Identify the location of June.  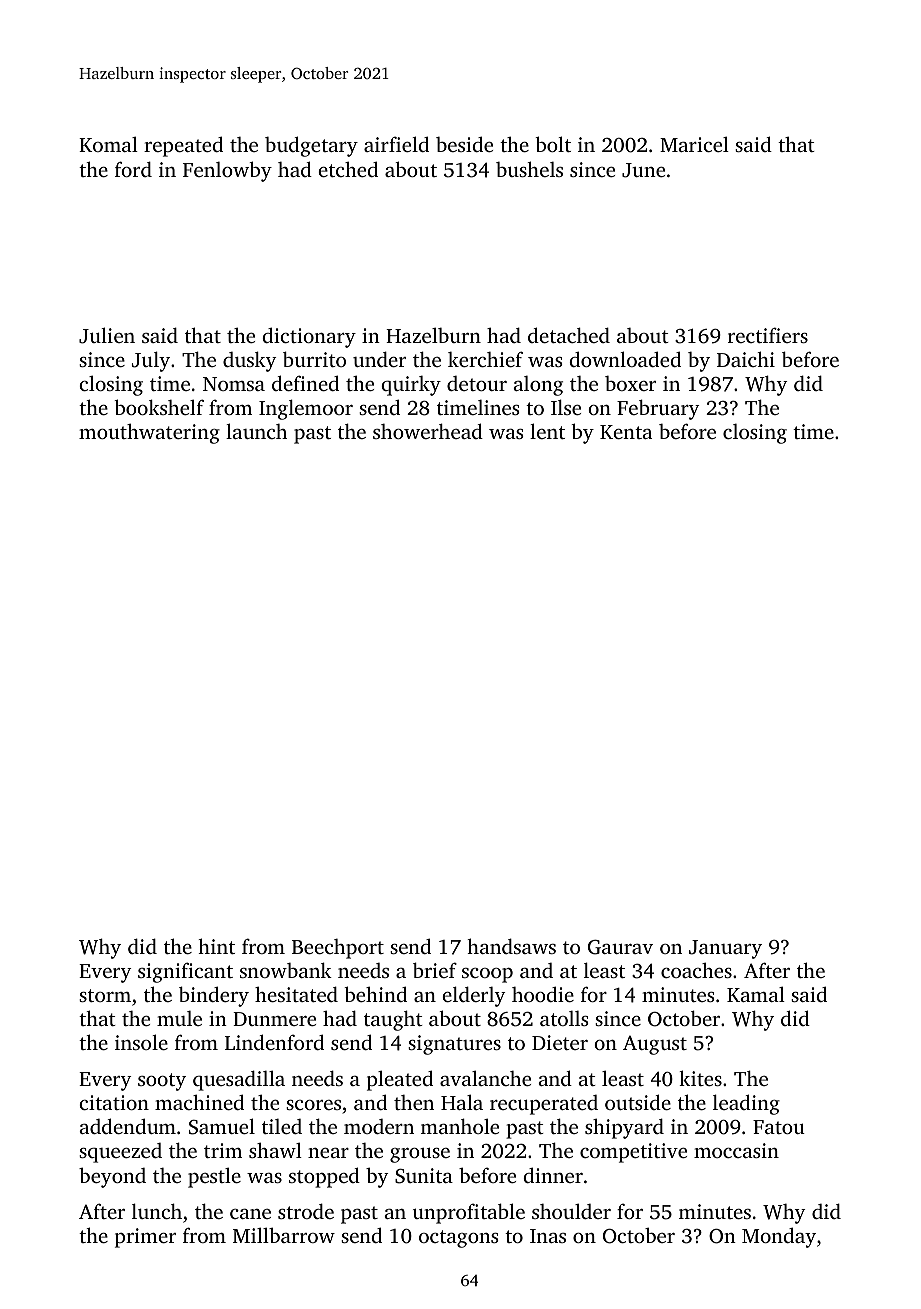
(643, 170).
